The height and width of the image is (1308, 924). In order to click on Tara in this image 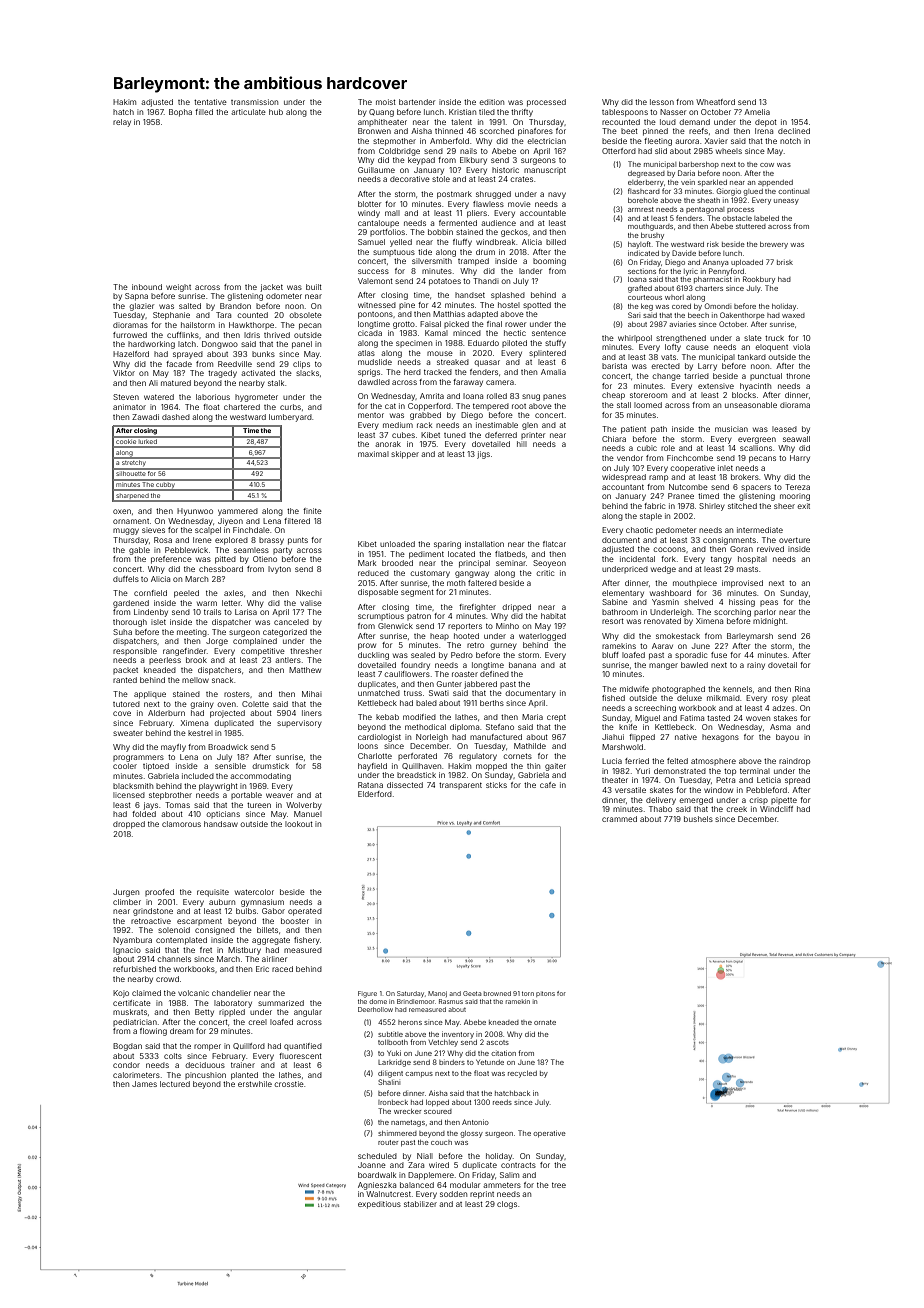, I will do `click(223, 315)`.
